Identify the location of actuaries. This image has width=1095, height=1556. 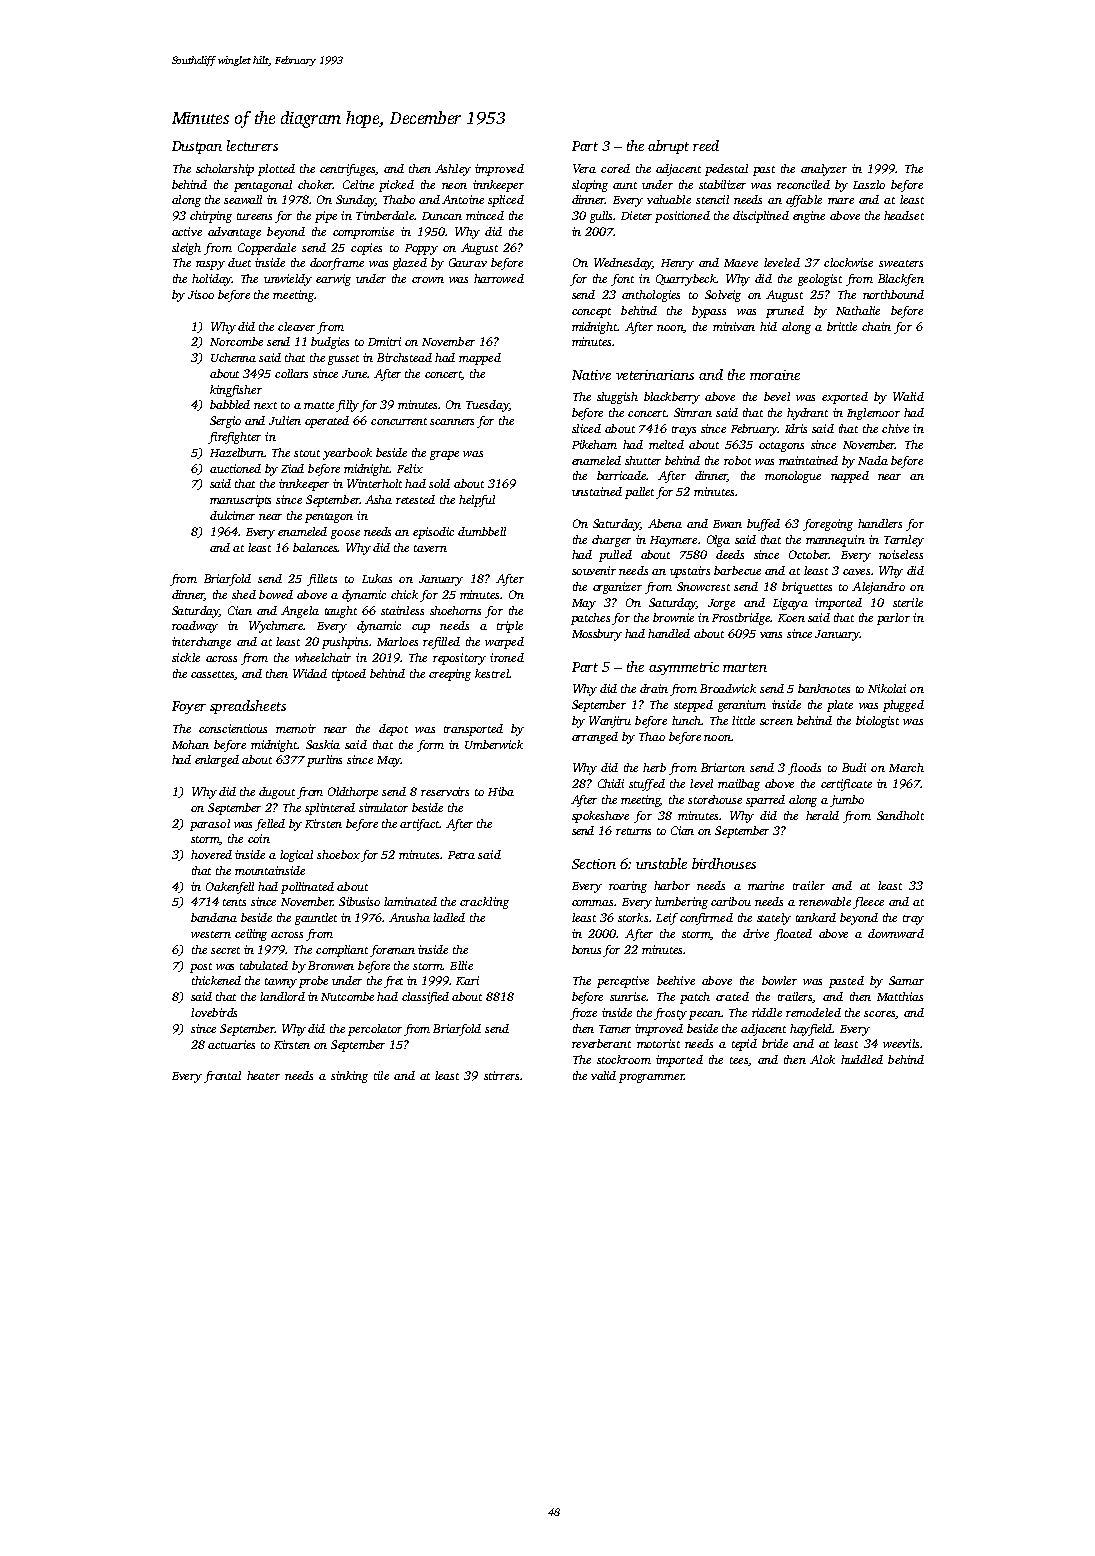
(231, 1044).
